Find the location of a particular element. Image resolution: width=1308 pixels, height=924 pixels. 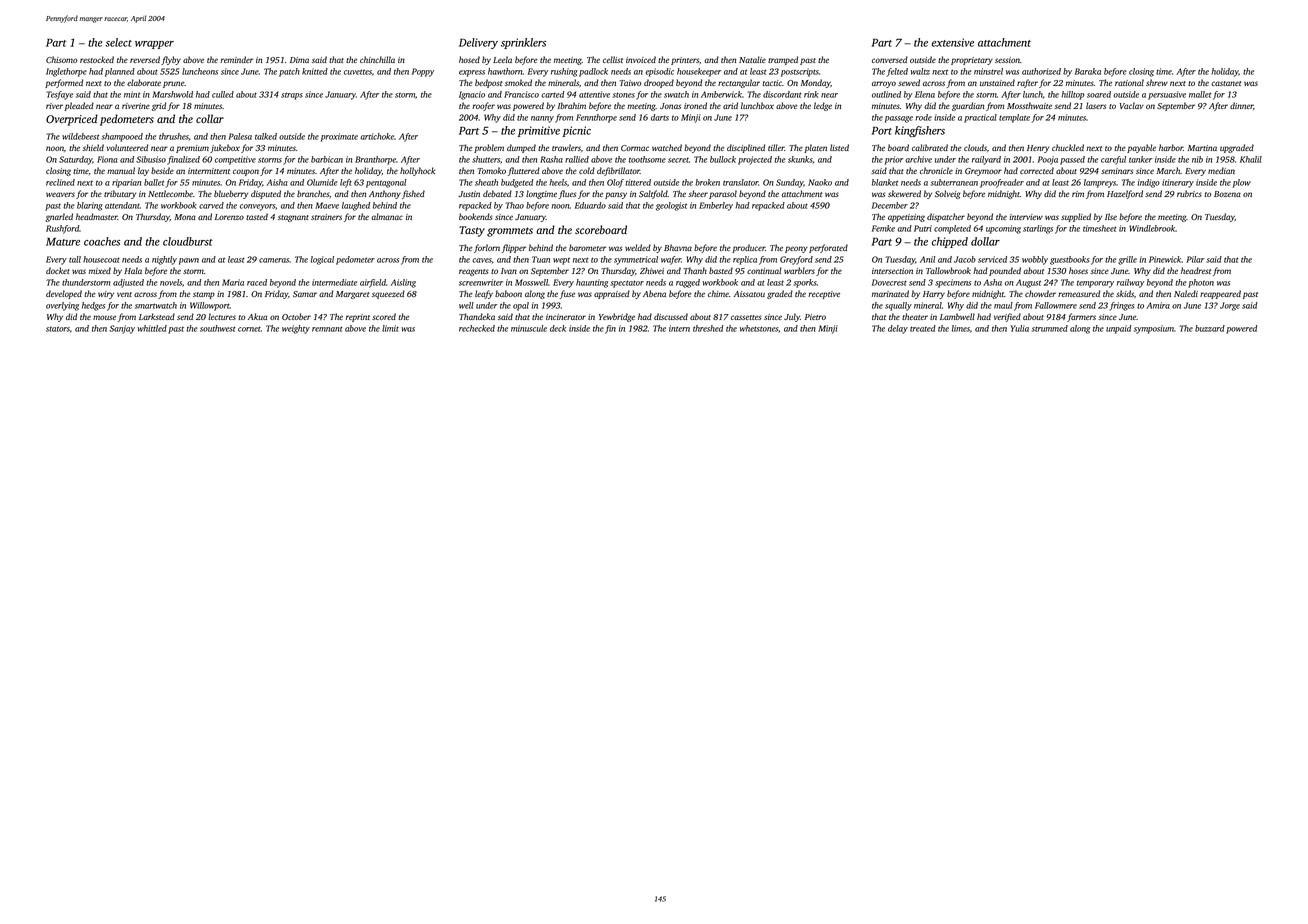

completed is located at coordinates (952, 229).
